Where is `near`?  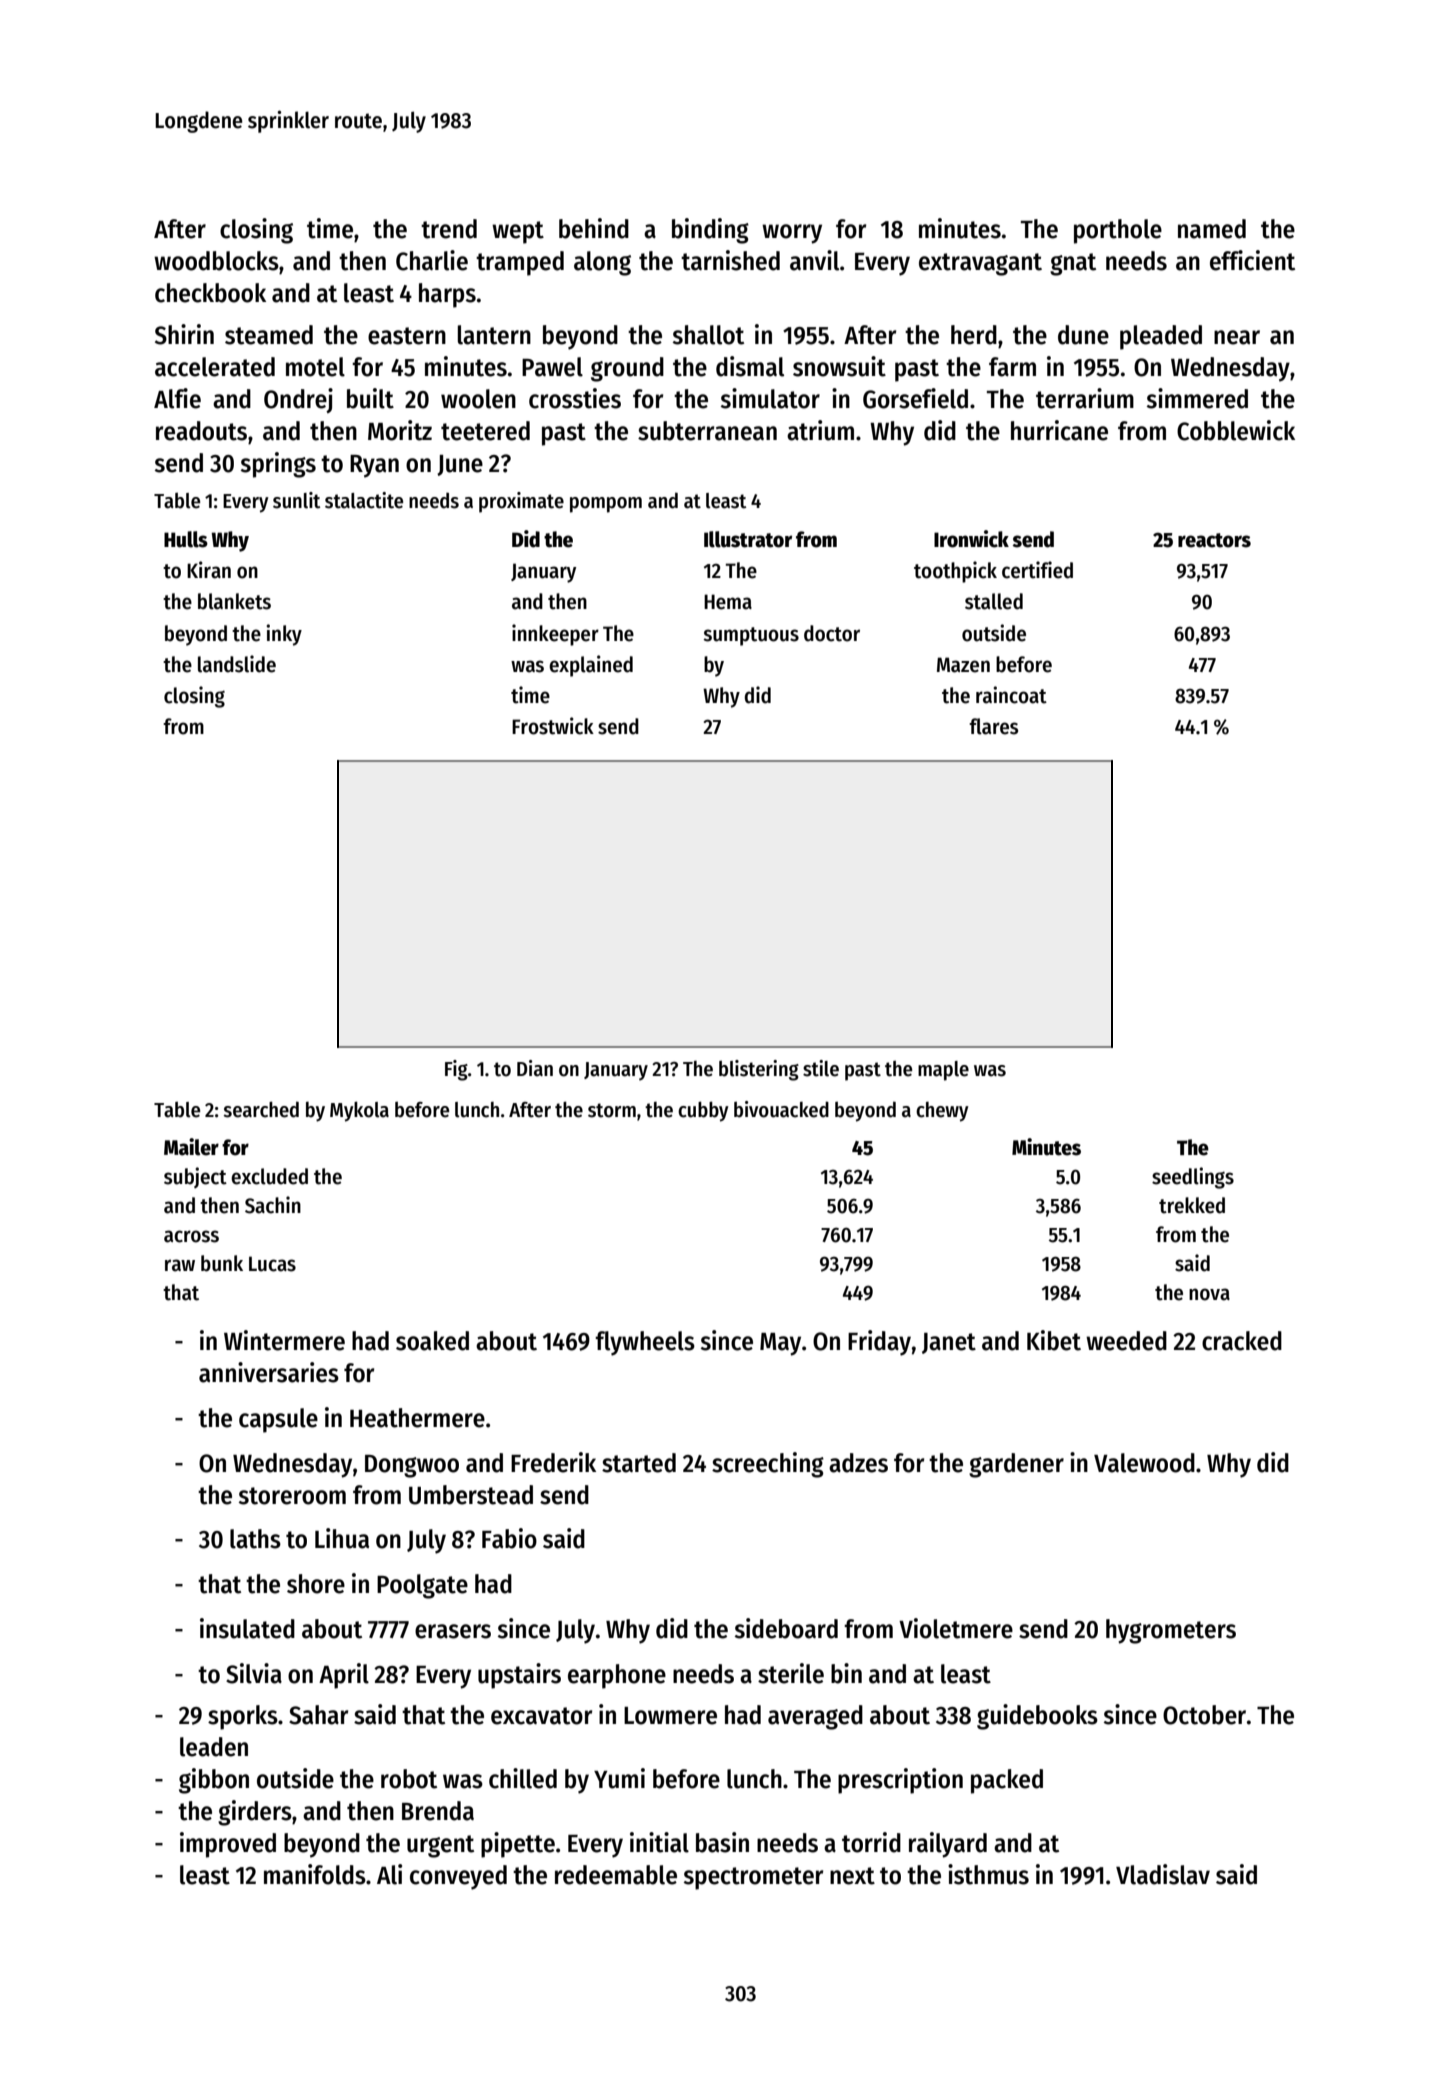
near is located at coordinates (1237, 337).
